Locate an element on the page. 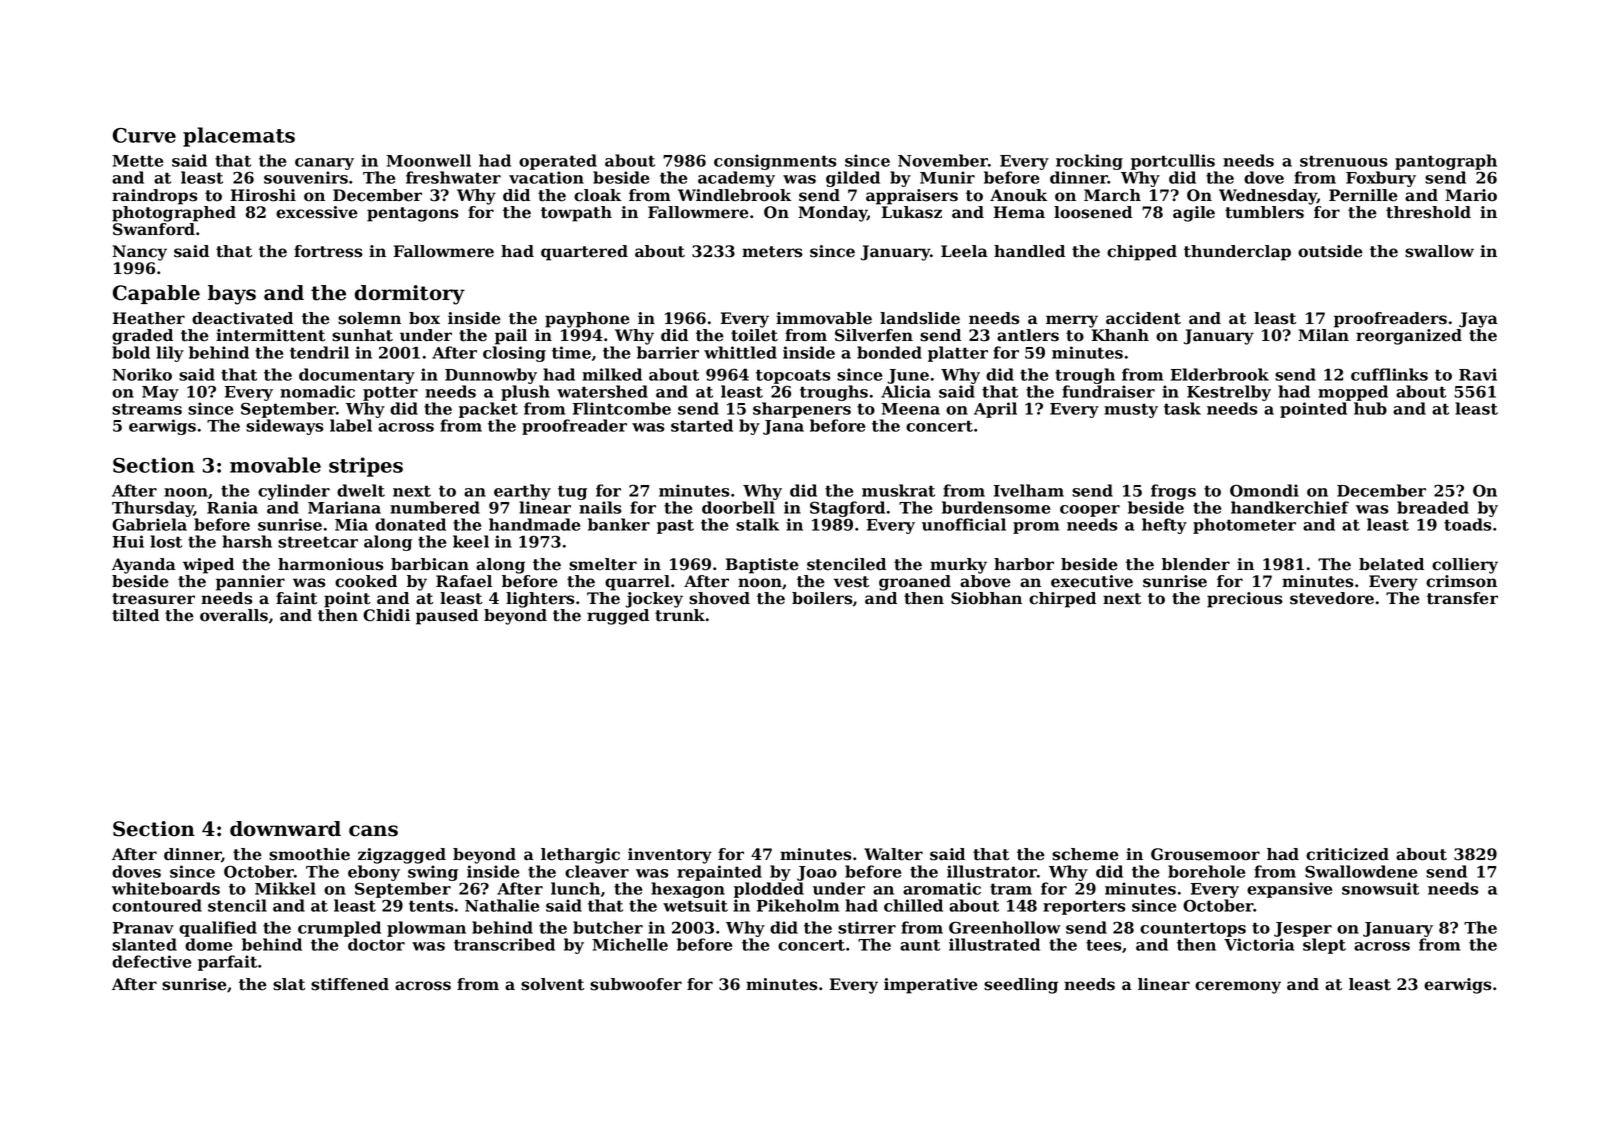 The height and width of the image is (1139, 1610). portcullis is located at coordinates (1173, 162).
